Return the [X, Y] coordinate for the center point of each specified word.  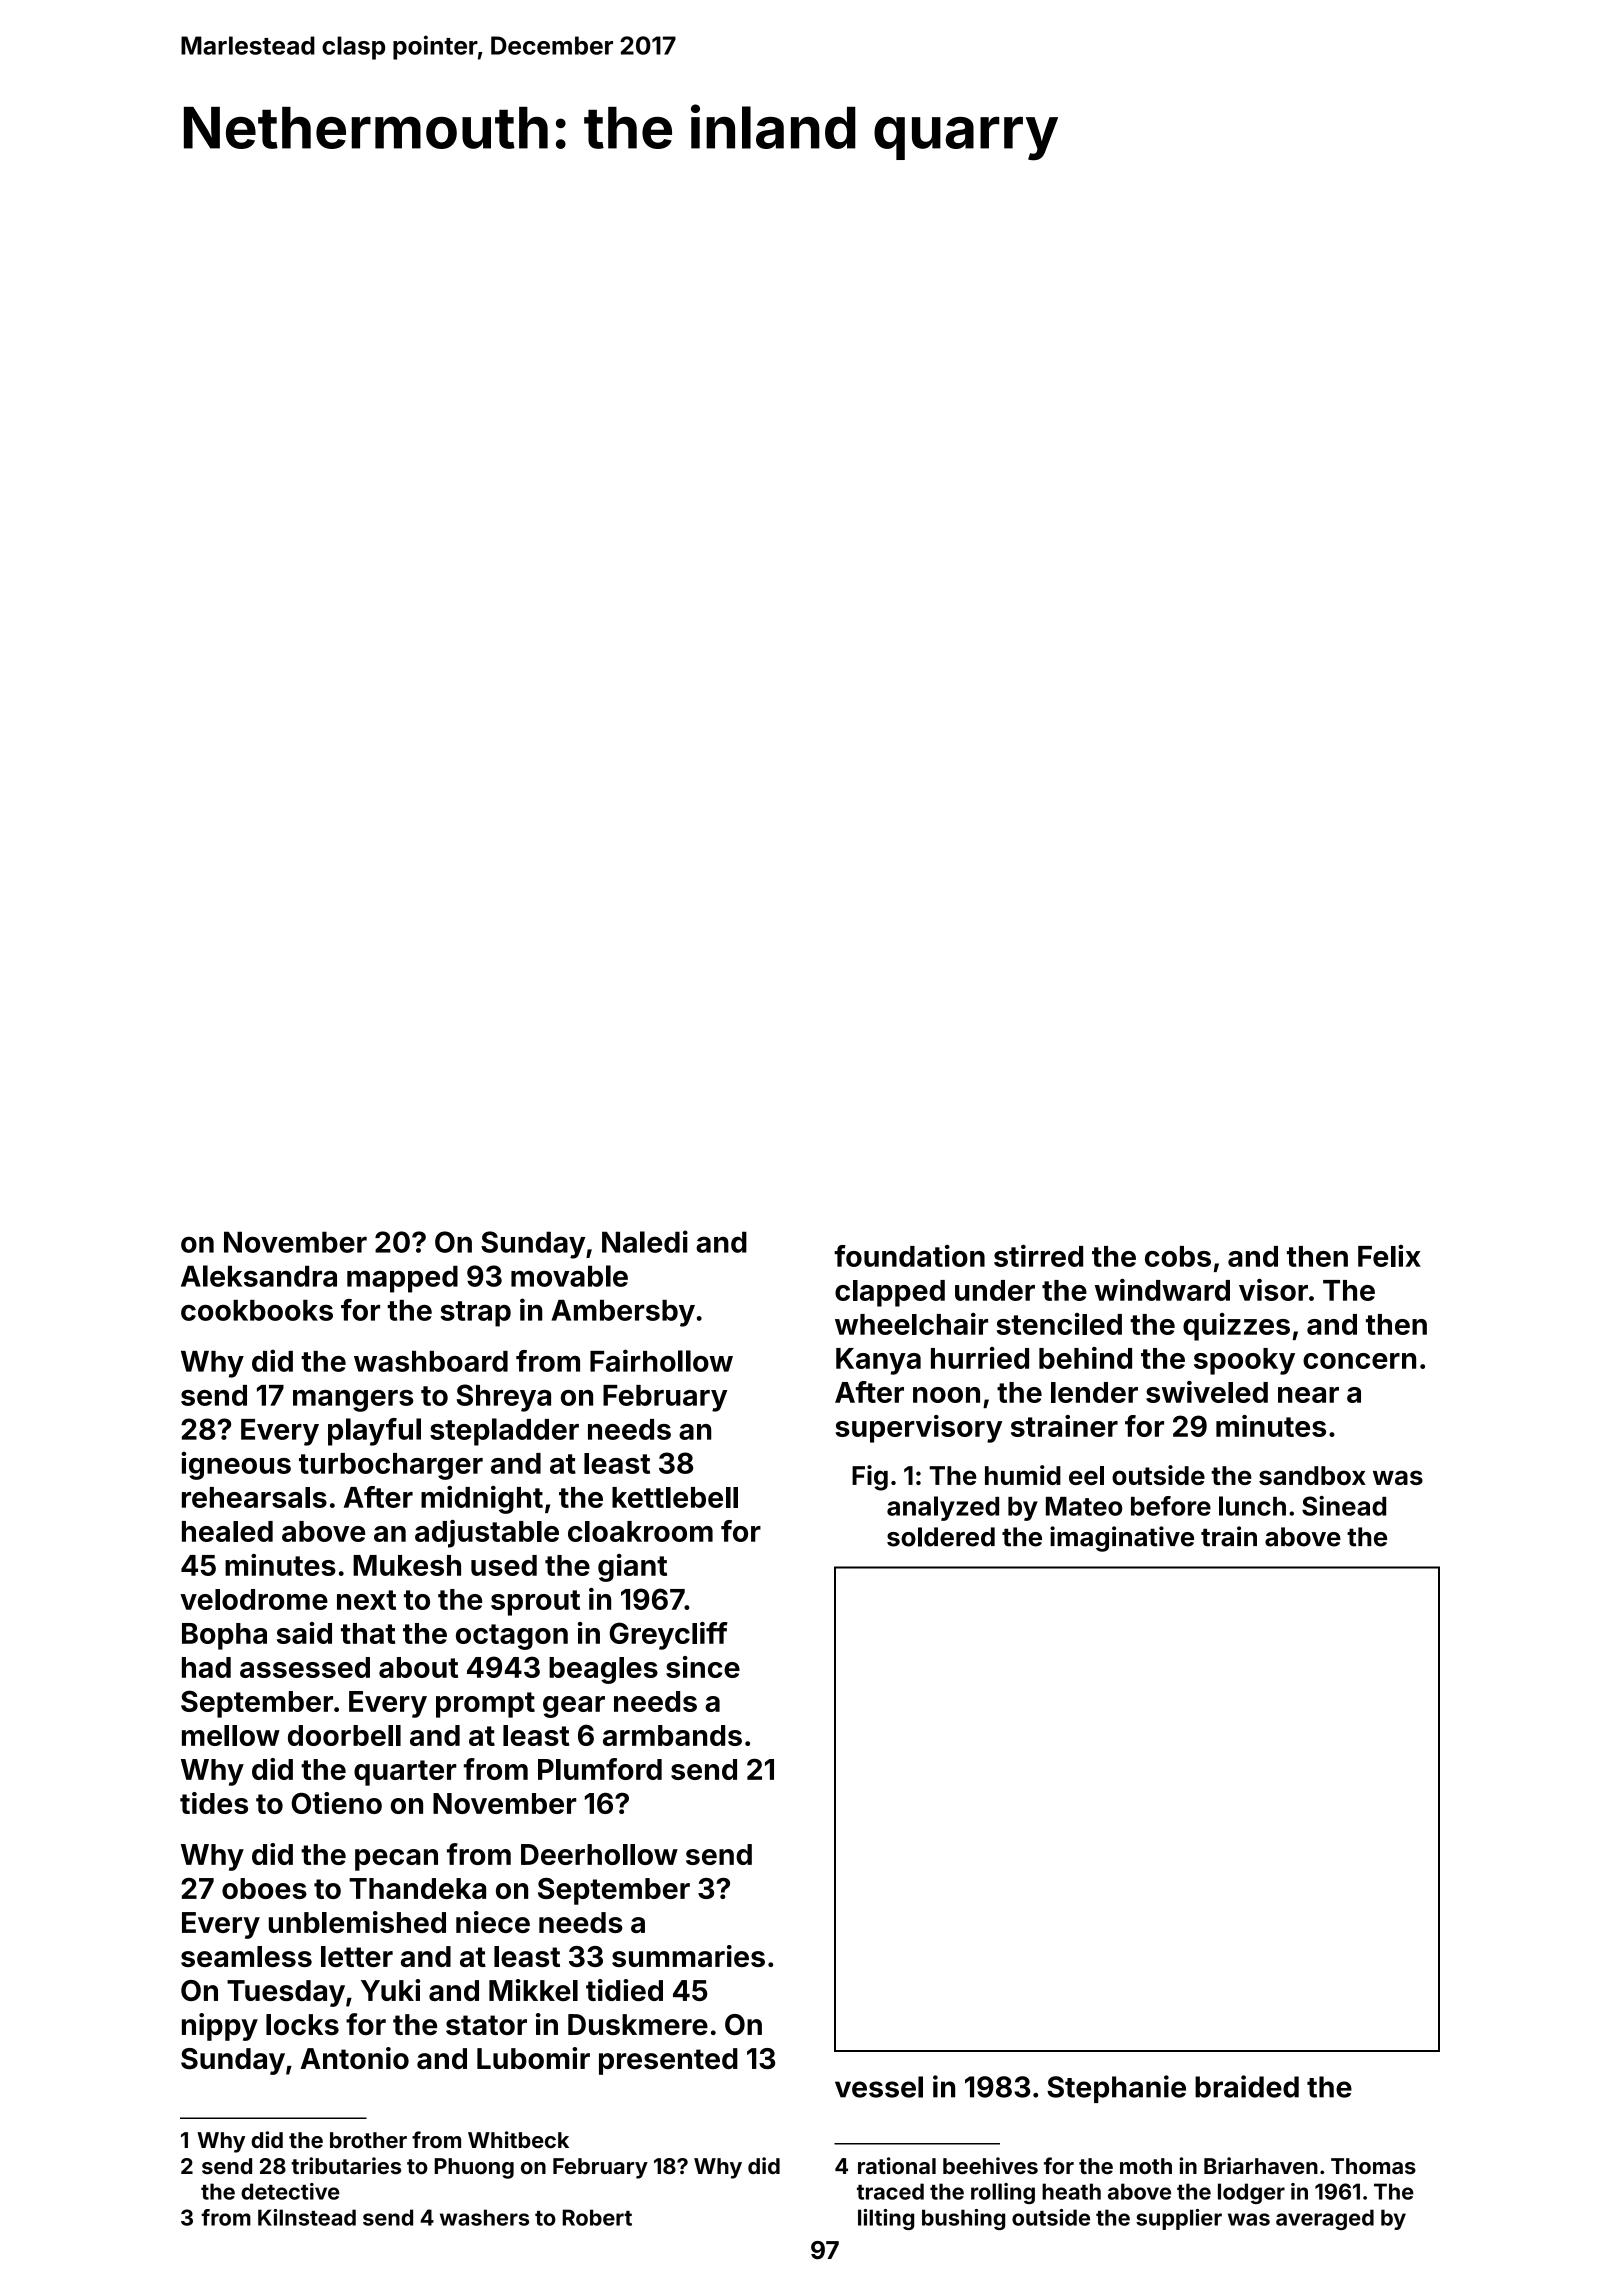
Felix [1389, 1256]
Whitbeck [518, 2139]
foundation [909, 1256]
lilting [886, 2219]
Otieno [336, 1803]
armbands [672, 1735]
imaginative [1122, 1539]
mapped [402, 1279]
